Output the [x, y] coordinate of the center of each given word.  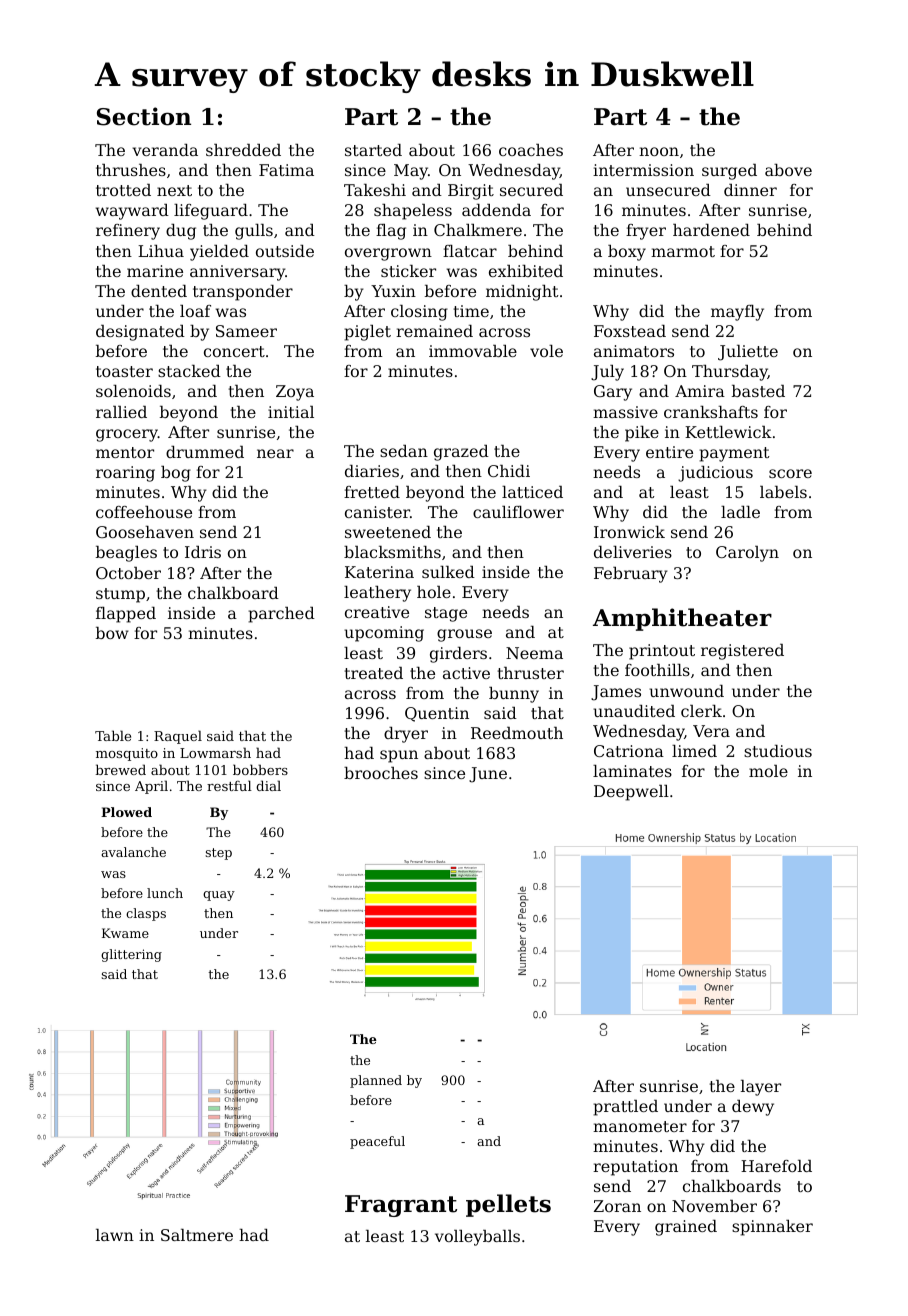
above [788, 170]
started [373, 150]
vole [546, 351]
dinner [750, 190]
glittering [131, 955]
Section [144, 116]
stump [120, 595]
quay [219, 896]
